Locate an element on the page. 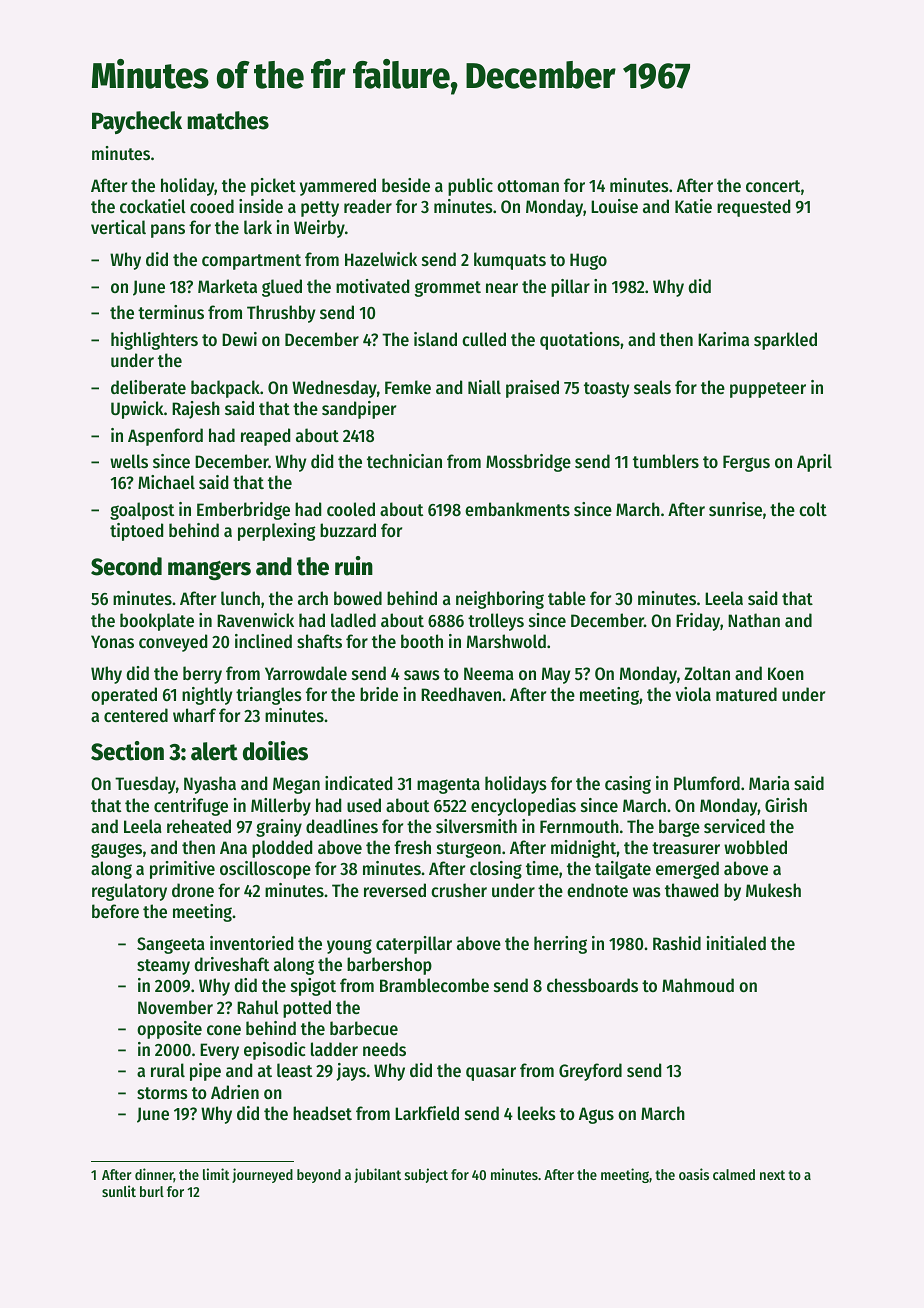 Image resolution: width=924 pixels, height=1308 pixels. Fergus is located at coordinates (746, 463).
